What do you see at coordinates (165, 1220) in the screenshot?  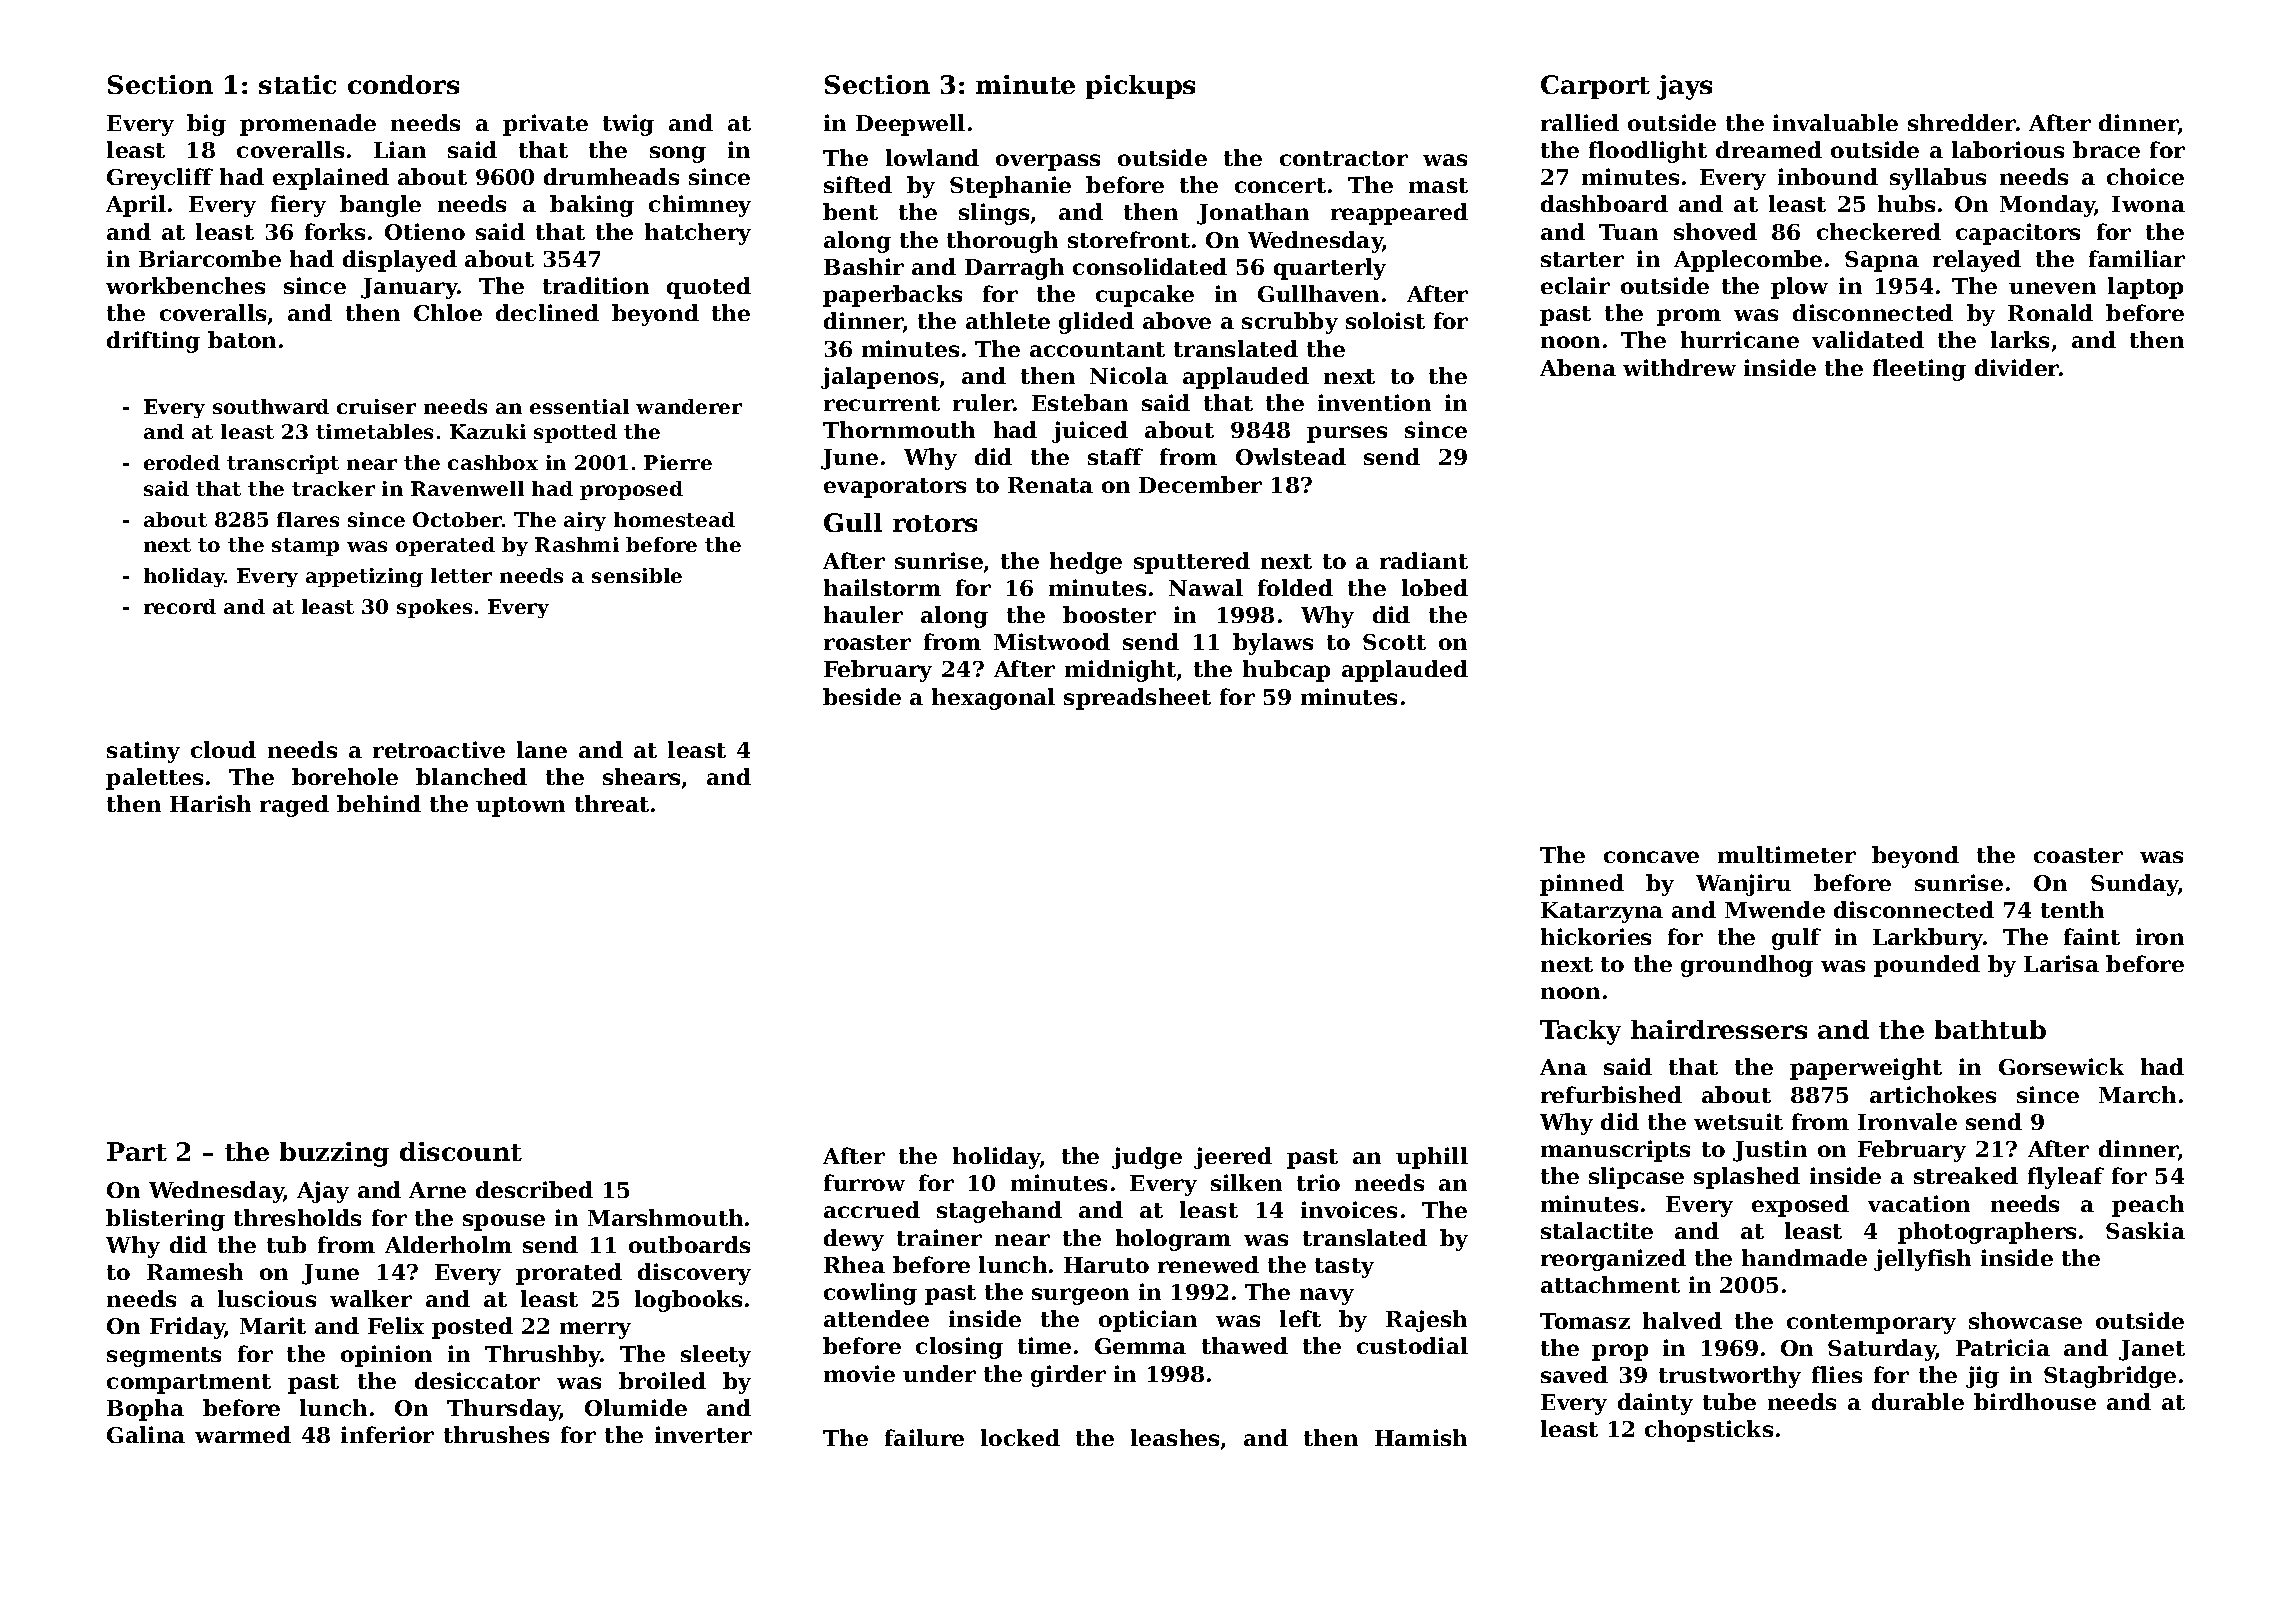 I see `blistering` at bounding box center [165, 1220].
